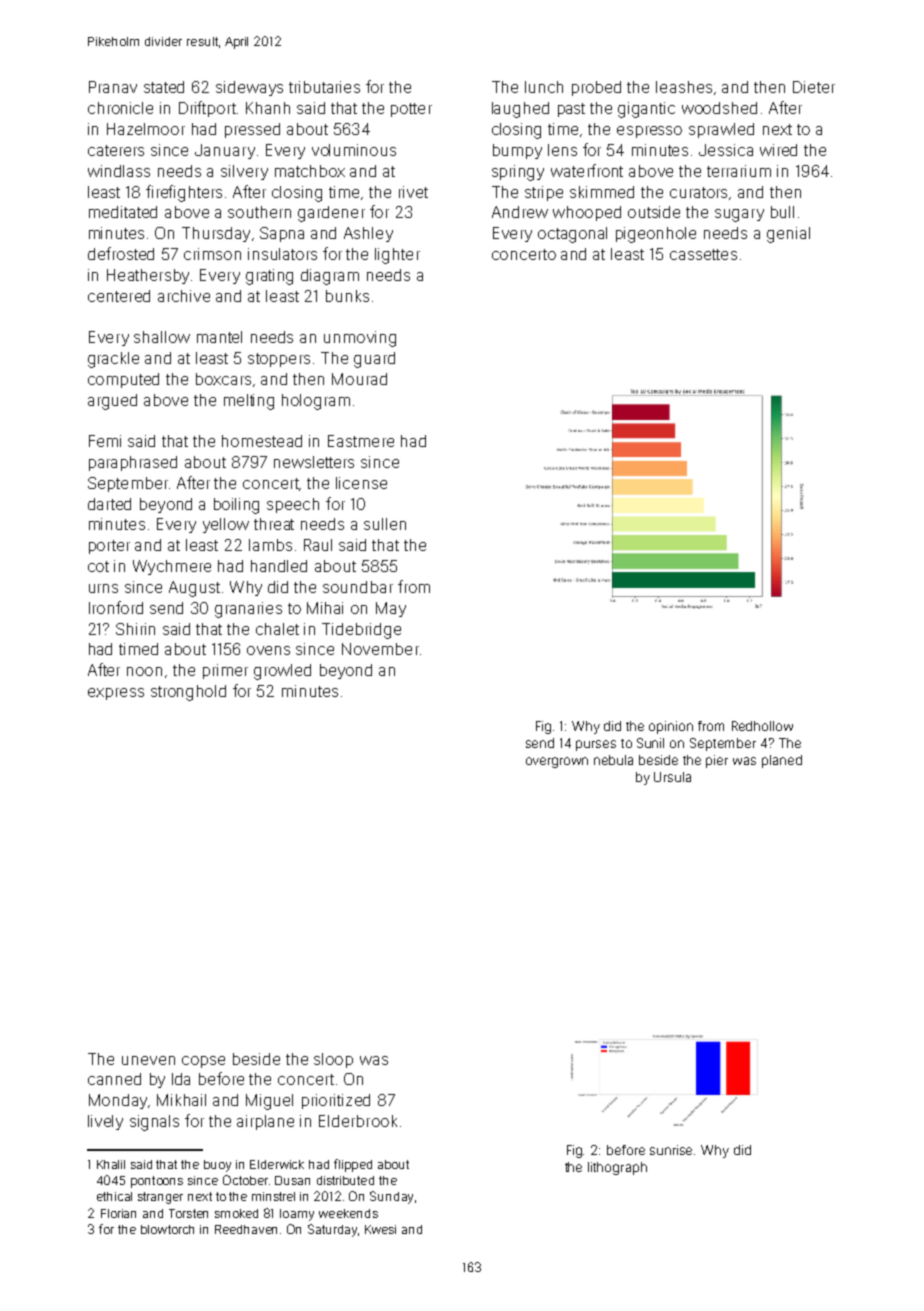  Describe the element at coordinates (814, 87) in the screenshot. I see `Dieter` at that location.
